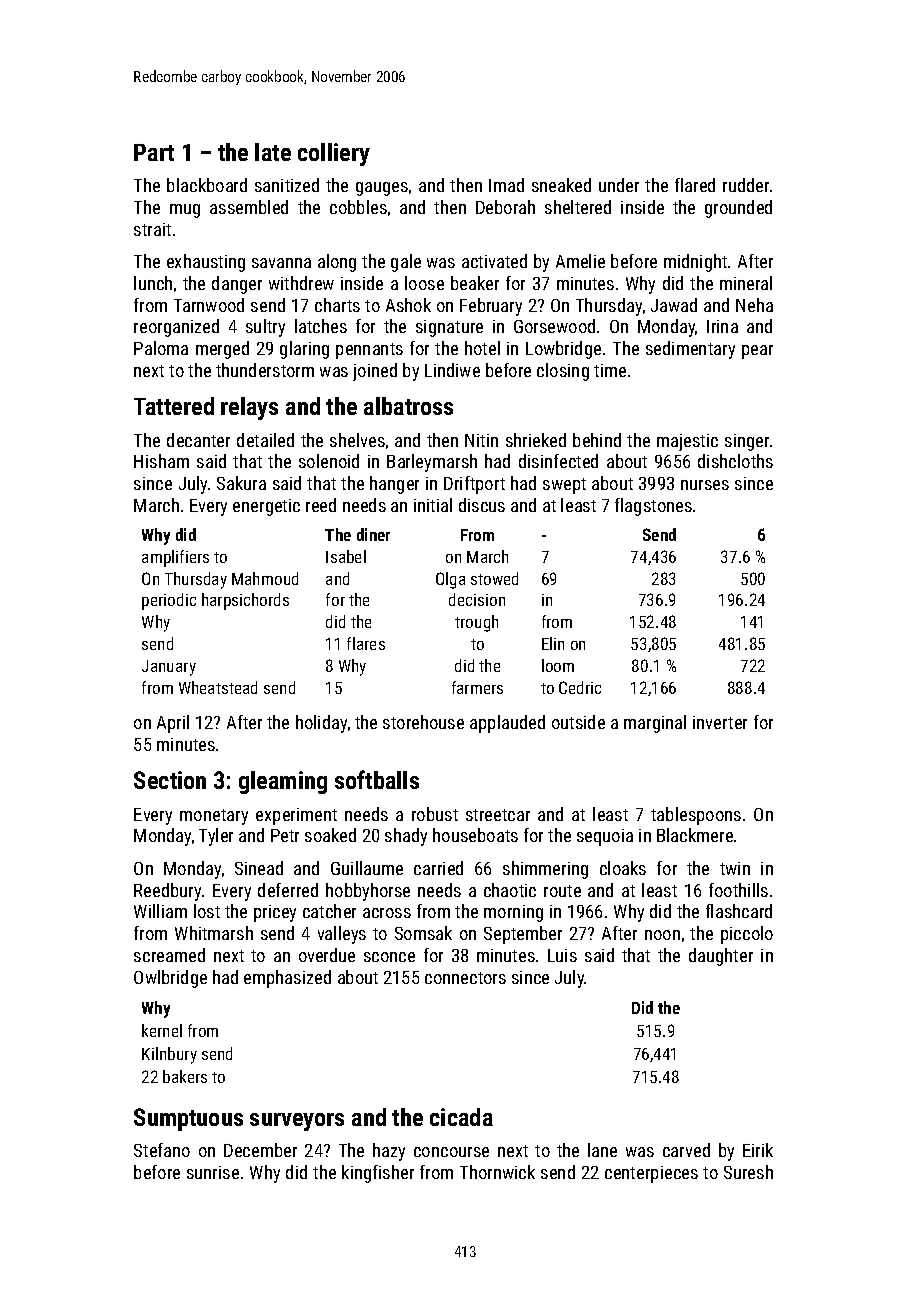 This document has width=908, height=1316. Describe the element at coordinates (746, 185) in the document. I see `rudder` at that location.
